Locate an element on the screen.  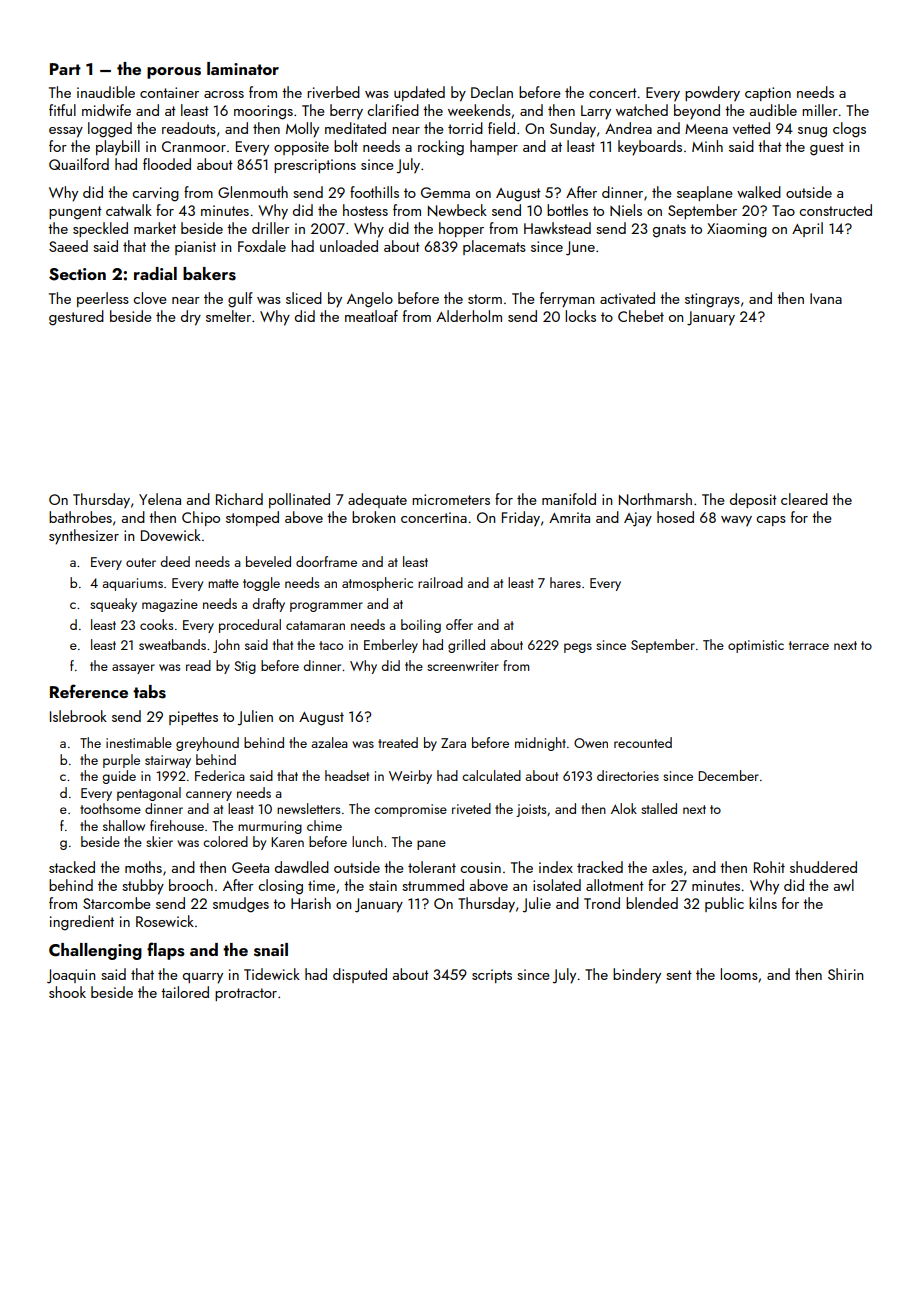
riveted is located at coordinates (471, 808).
